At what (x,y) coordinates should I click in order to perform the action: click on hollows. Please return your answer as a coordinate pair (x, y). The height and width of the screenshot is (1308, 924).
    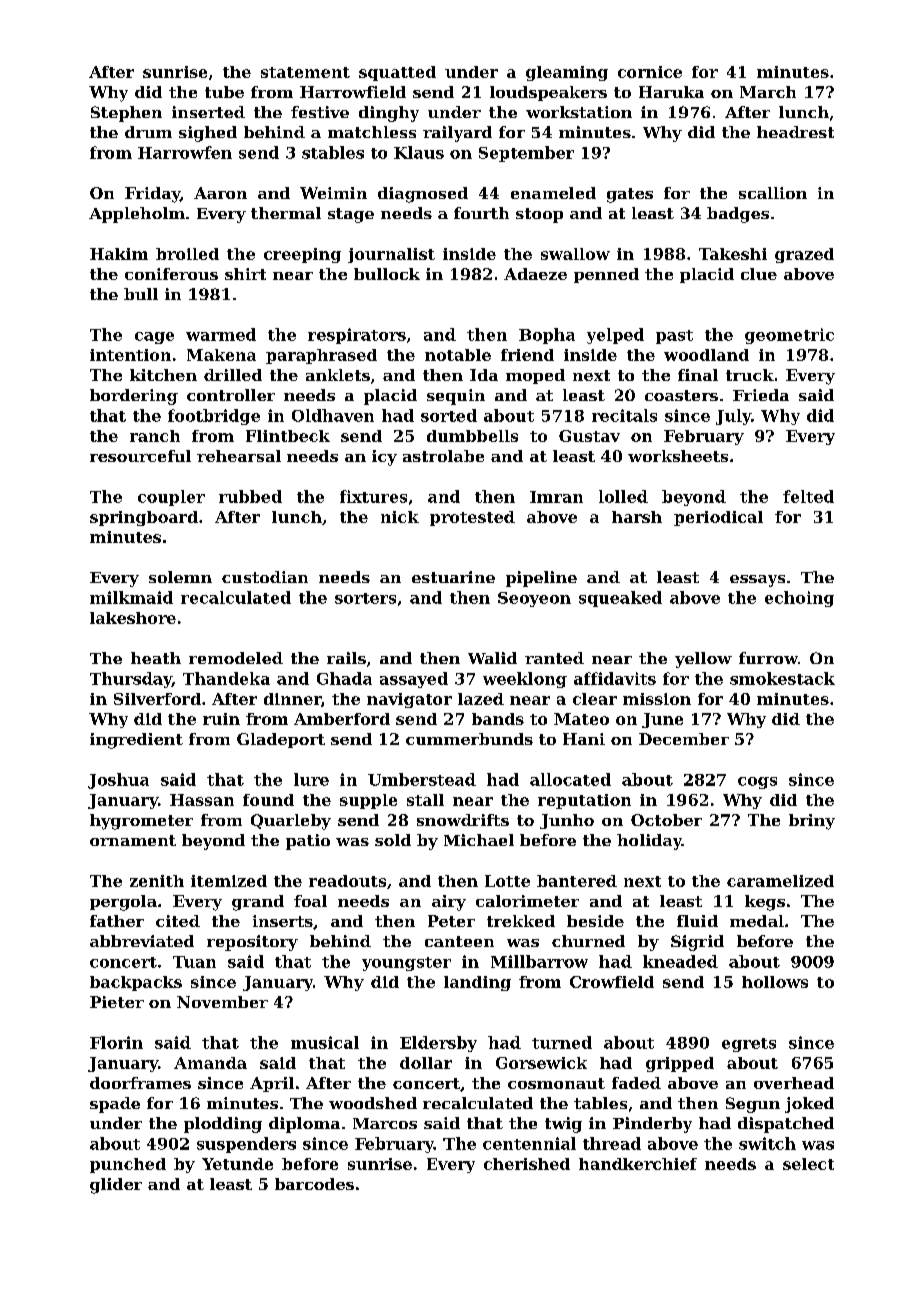
    Looking at the image, I should click on (775, 982).
